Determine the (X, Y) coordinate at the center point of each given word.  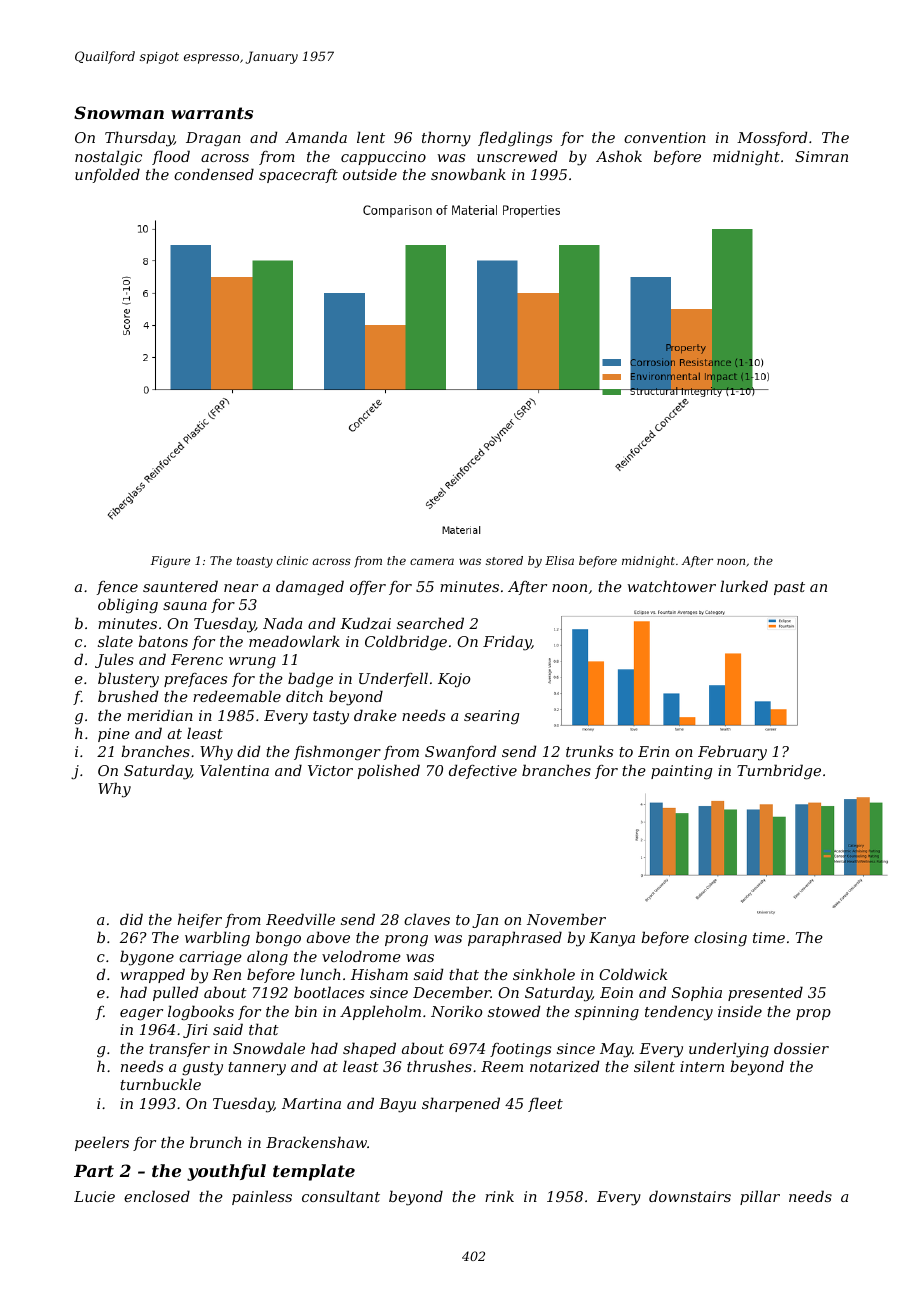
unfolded (107, 175)
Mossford (772, 138)
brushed (128, 696)
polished (388, 771)
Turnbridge (779, 772)
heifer (200, 920)
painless (262, 1197)
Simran (821, 156)
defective (483, 771)
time (769, 937)
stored (504, 560)
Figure (170, 562)
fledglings (515, 139)
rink (499, 1196)
